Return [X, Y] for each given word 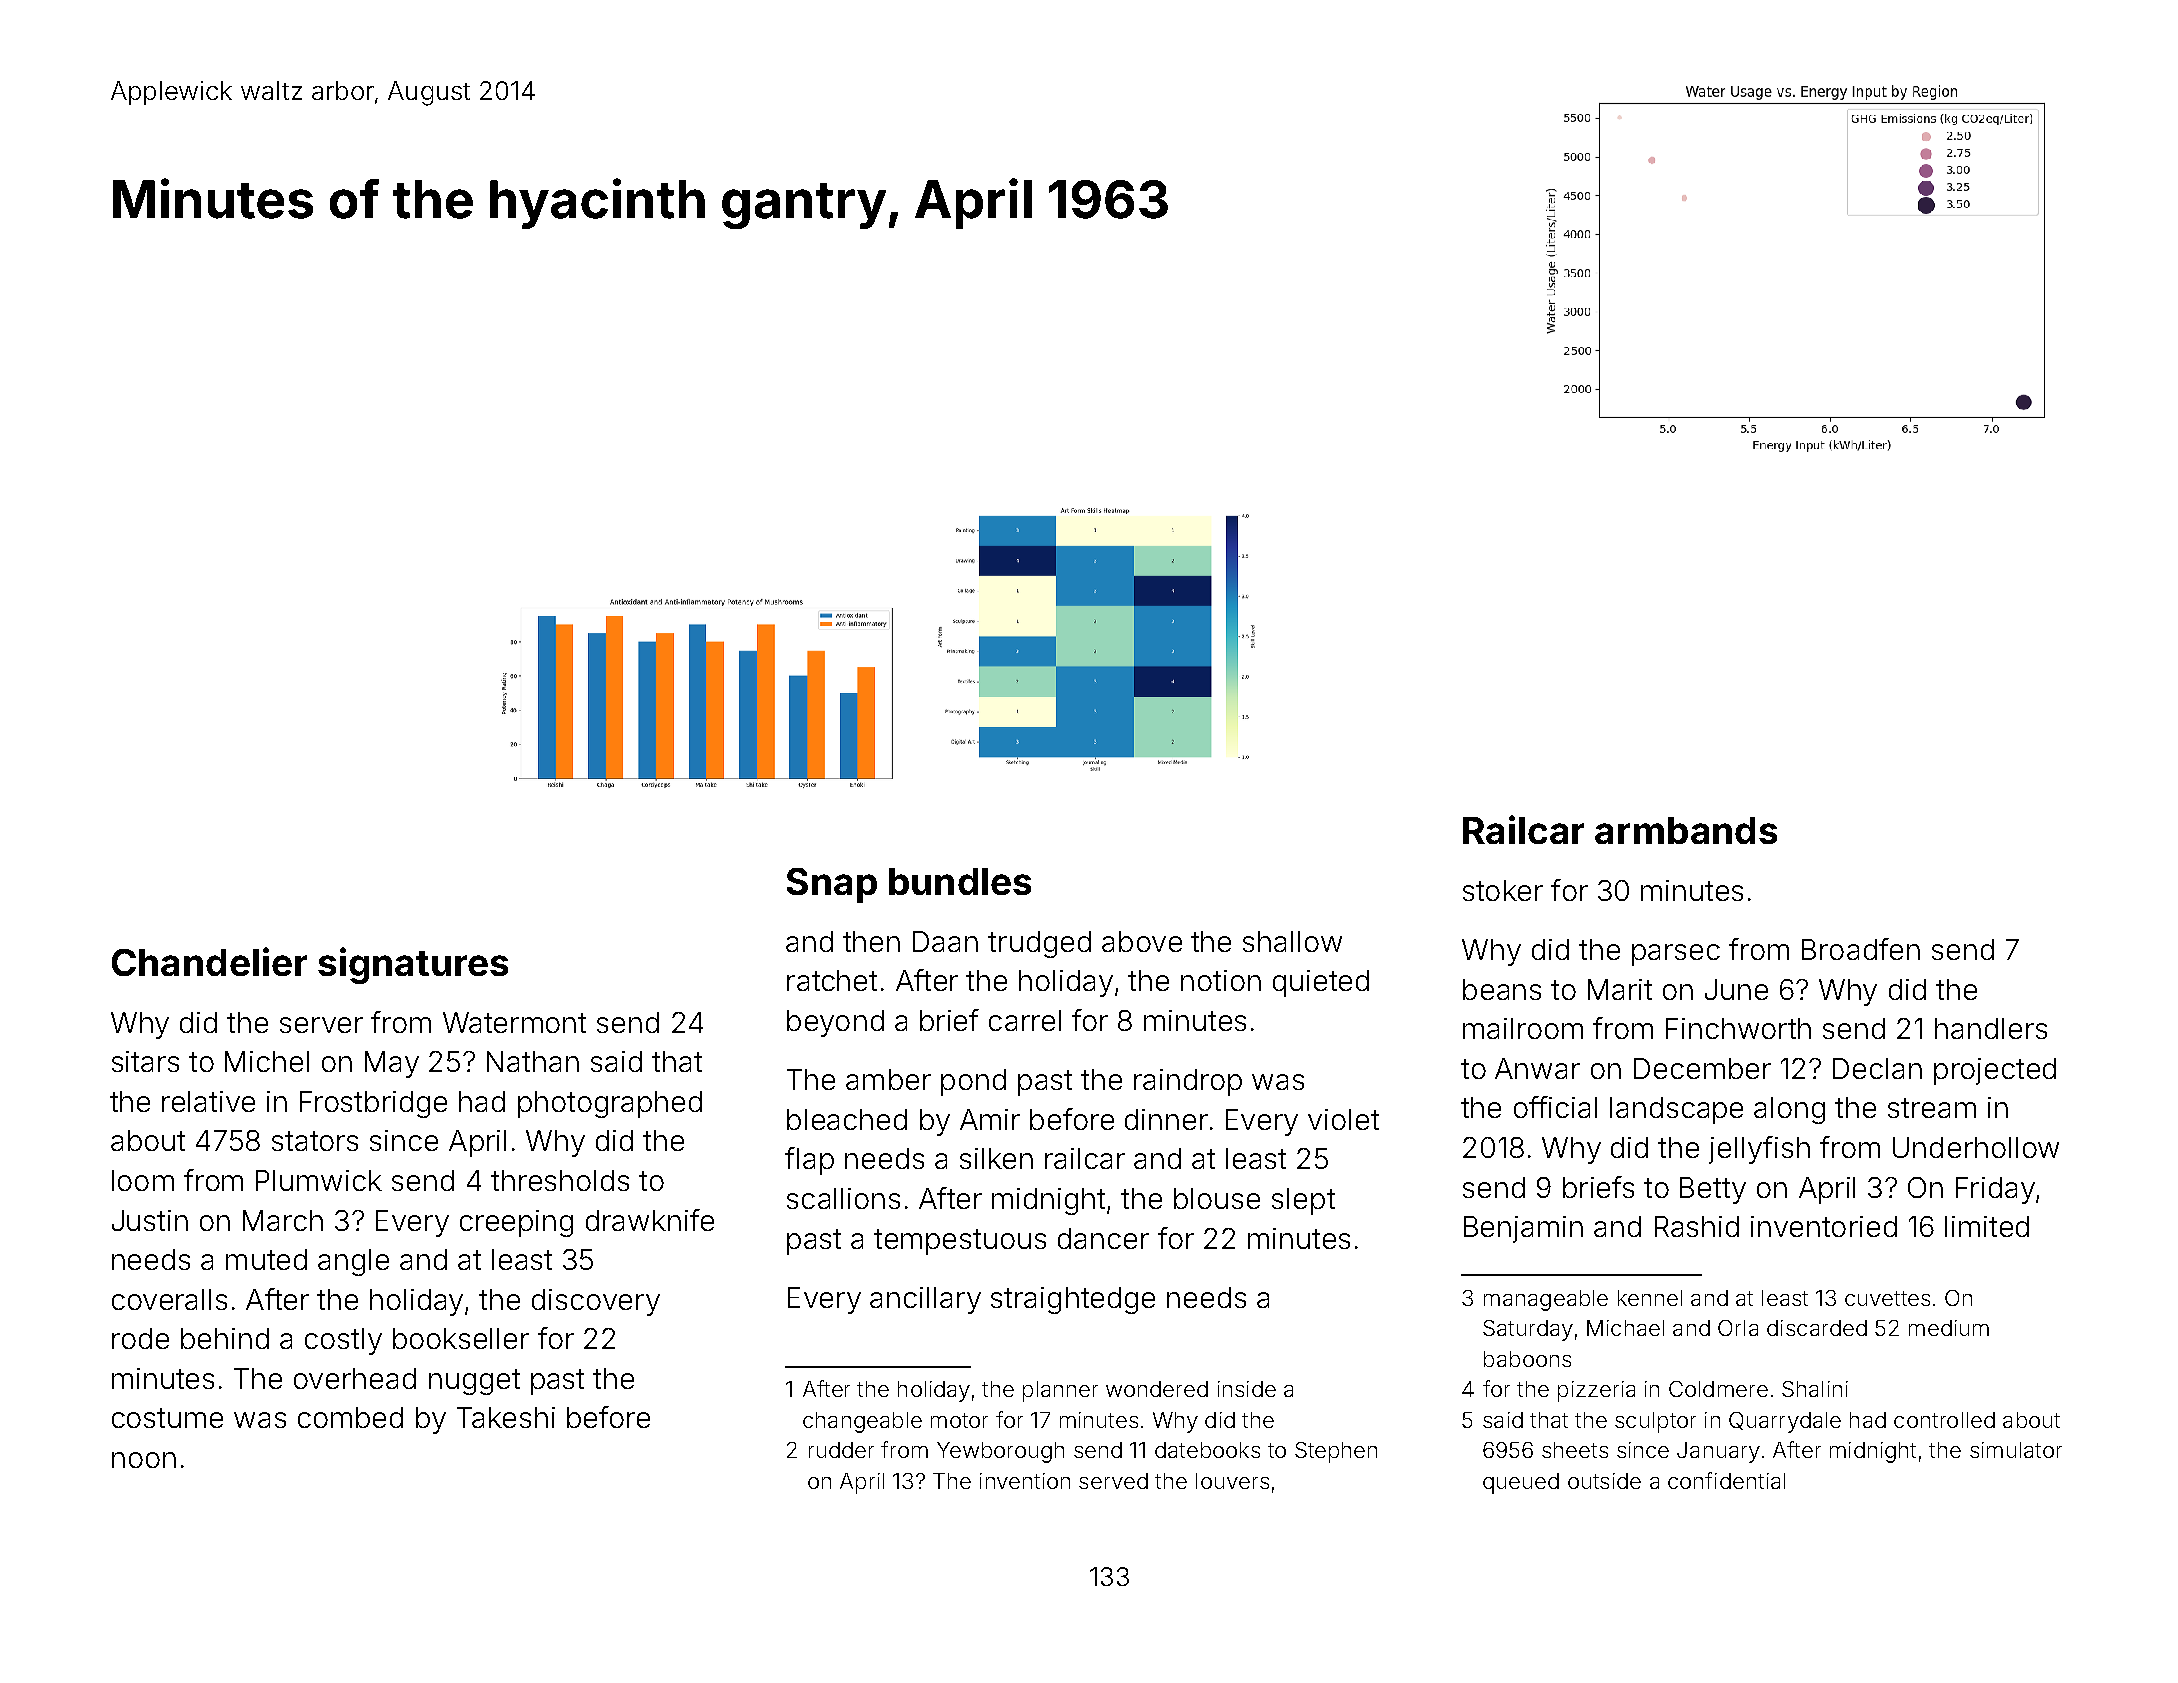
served [1113, 1481]
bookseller [461, 1338]
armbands [1686, 830]
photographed [610, 1104]
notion [1221, 980]
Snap [832, 885]
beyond [835, 1023]
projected [1995, 1071]
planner [1060, 1391]
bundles [960, 881]
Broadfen [1861, 949]
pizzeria [1596, 1391]
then [871, 941]
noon [144, 1460]
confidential [1726, 1480]
